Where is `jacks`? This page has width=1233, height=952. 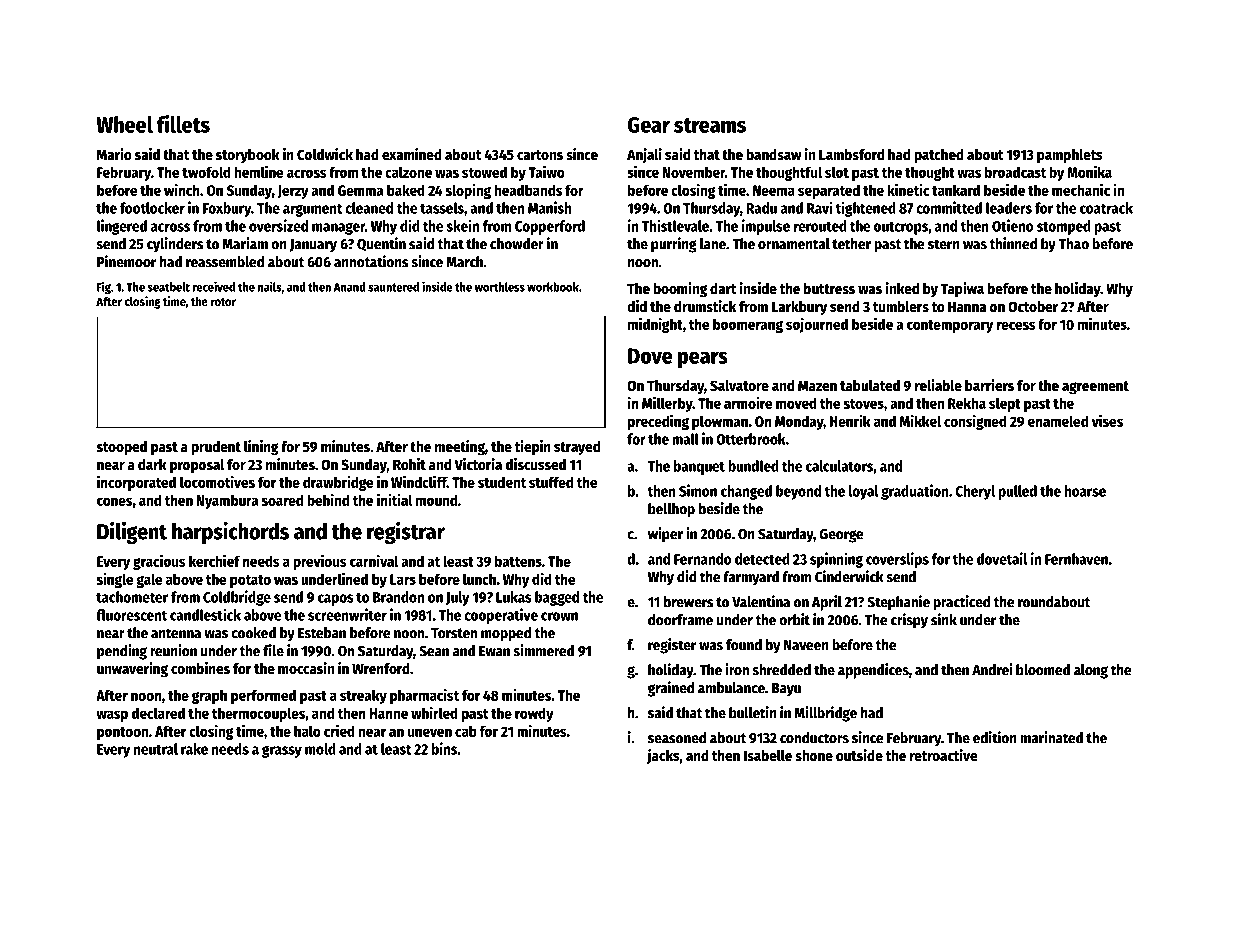
jacks is located at coordinates (663, 756).
